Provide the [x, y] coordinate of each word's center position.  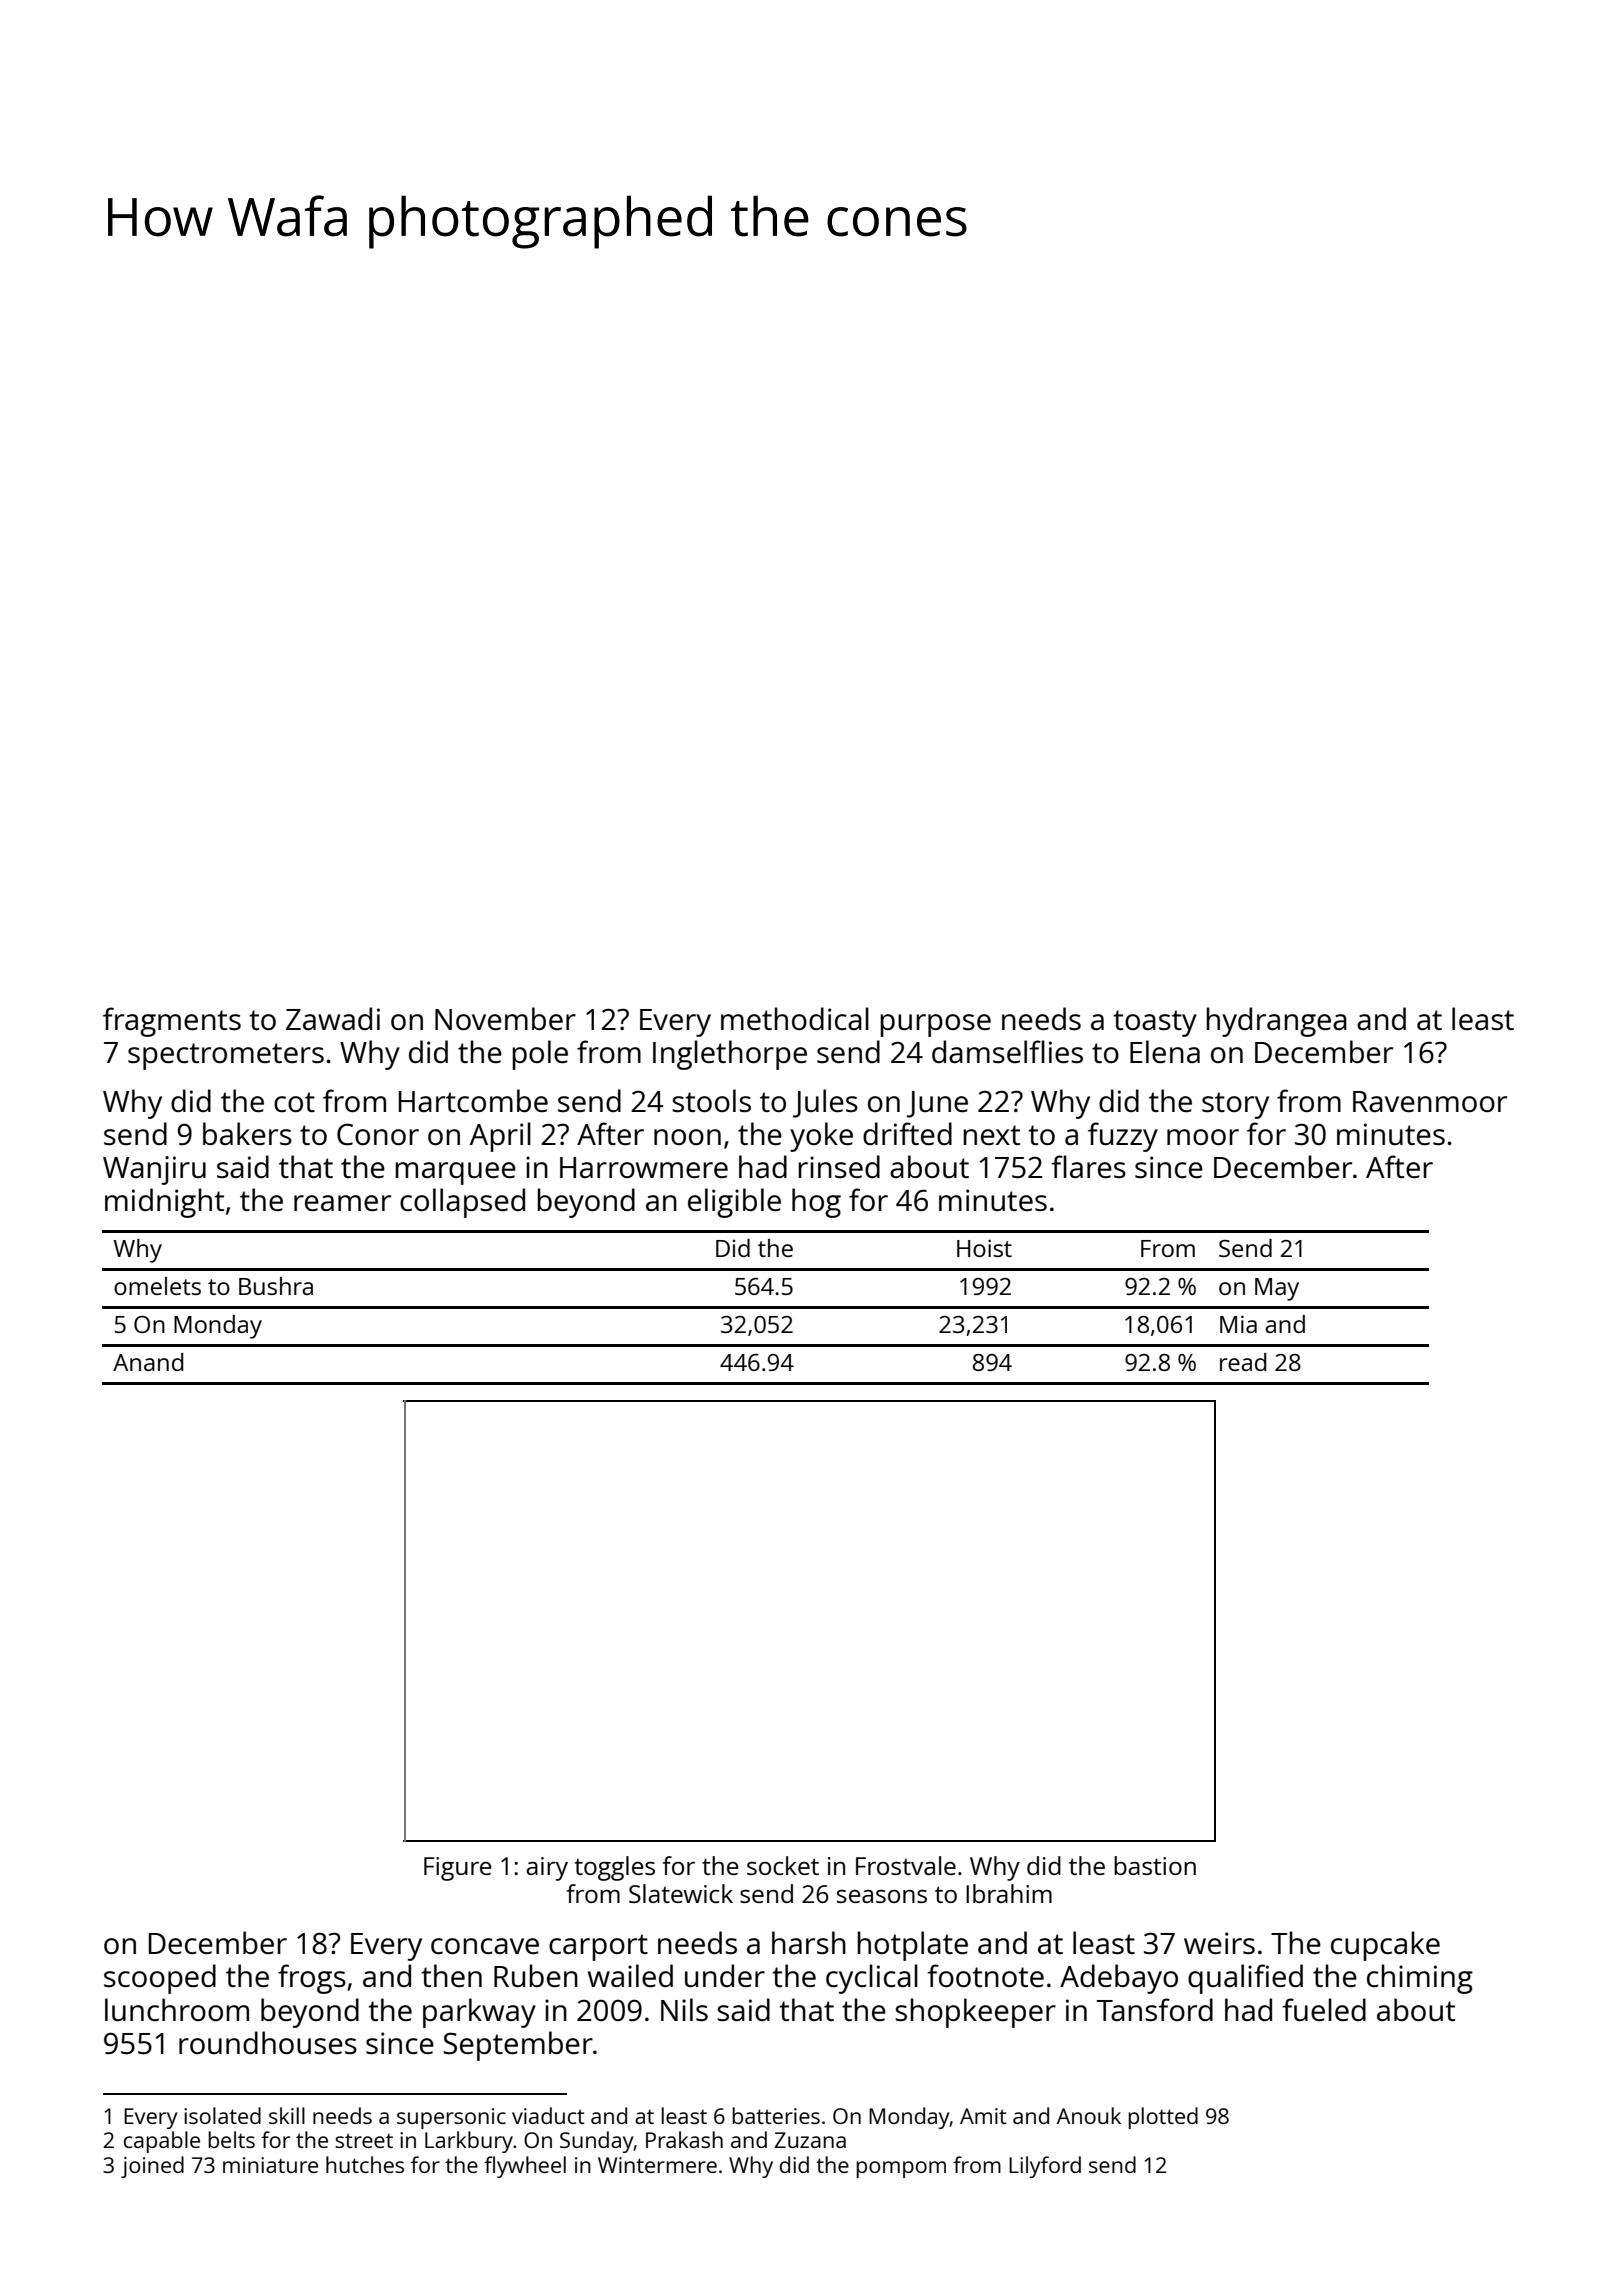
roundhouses [268, 2043]
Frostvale [906, 1865]
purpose [935, 1025]
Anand [148, 1362]
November [505, 1018]
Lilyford [1045, 2167]
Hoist [984, 1248]
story [1235, 1105]
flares [1088, 1166]
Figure [458, 1869]
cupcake [1385, 1946]
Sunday [597, 2142]
